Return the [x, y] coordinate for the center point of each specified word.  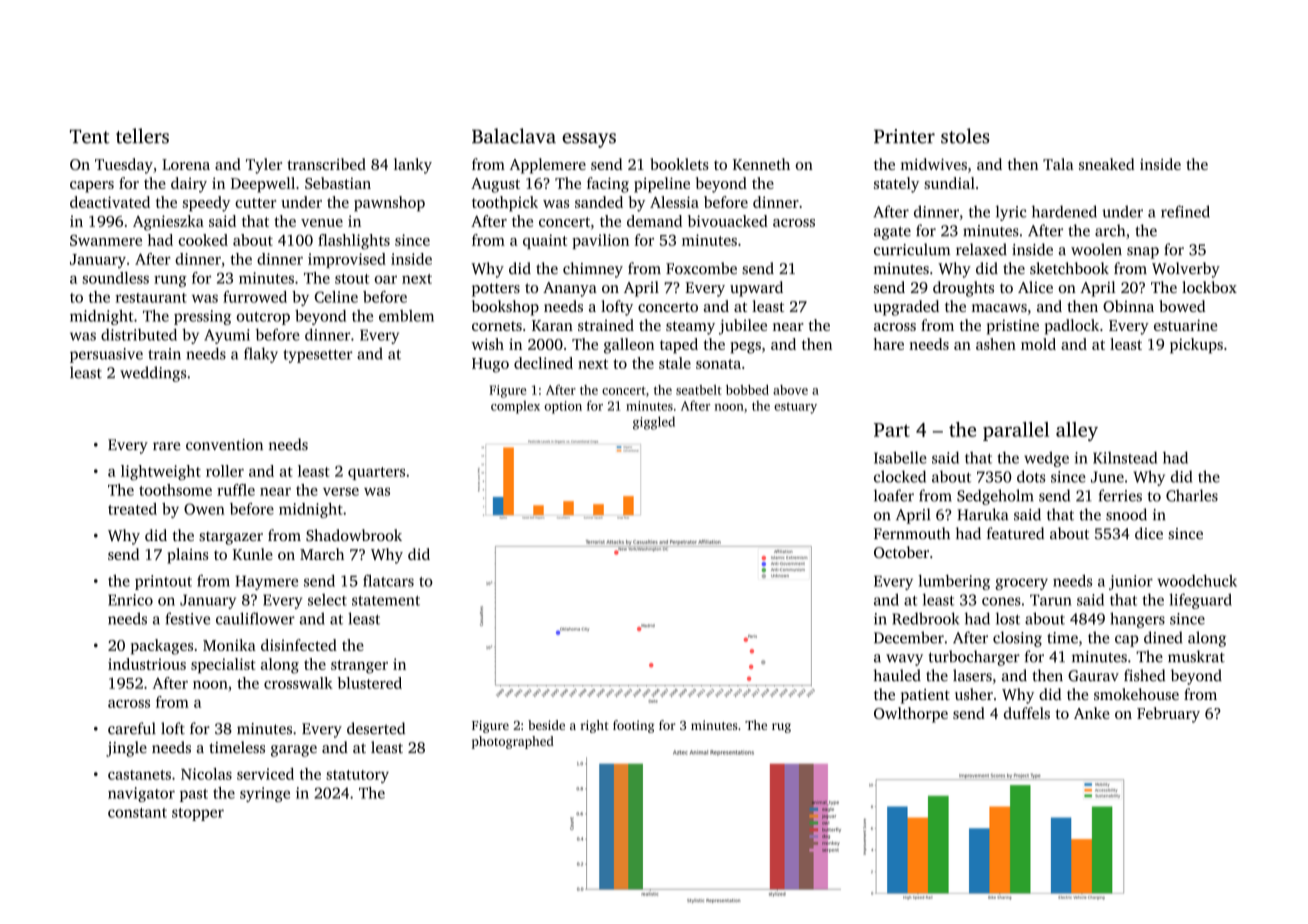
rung [170, 281]
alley [1077, 431]
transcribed [326, 164]
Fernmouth [912, 533]
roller [225, 471]
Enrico [130, 600]
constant [137, 813]
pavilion [600, 241]
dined [1163, 637]
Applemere [548, 166]
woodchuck [1197, 581]
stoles [965, 136]
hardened [1064, 211]
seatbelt [699, 390]
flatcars [388, 581]
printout [163, 582]
